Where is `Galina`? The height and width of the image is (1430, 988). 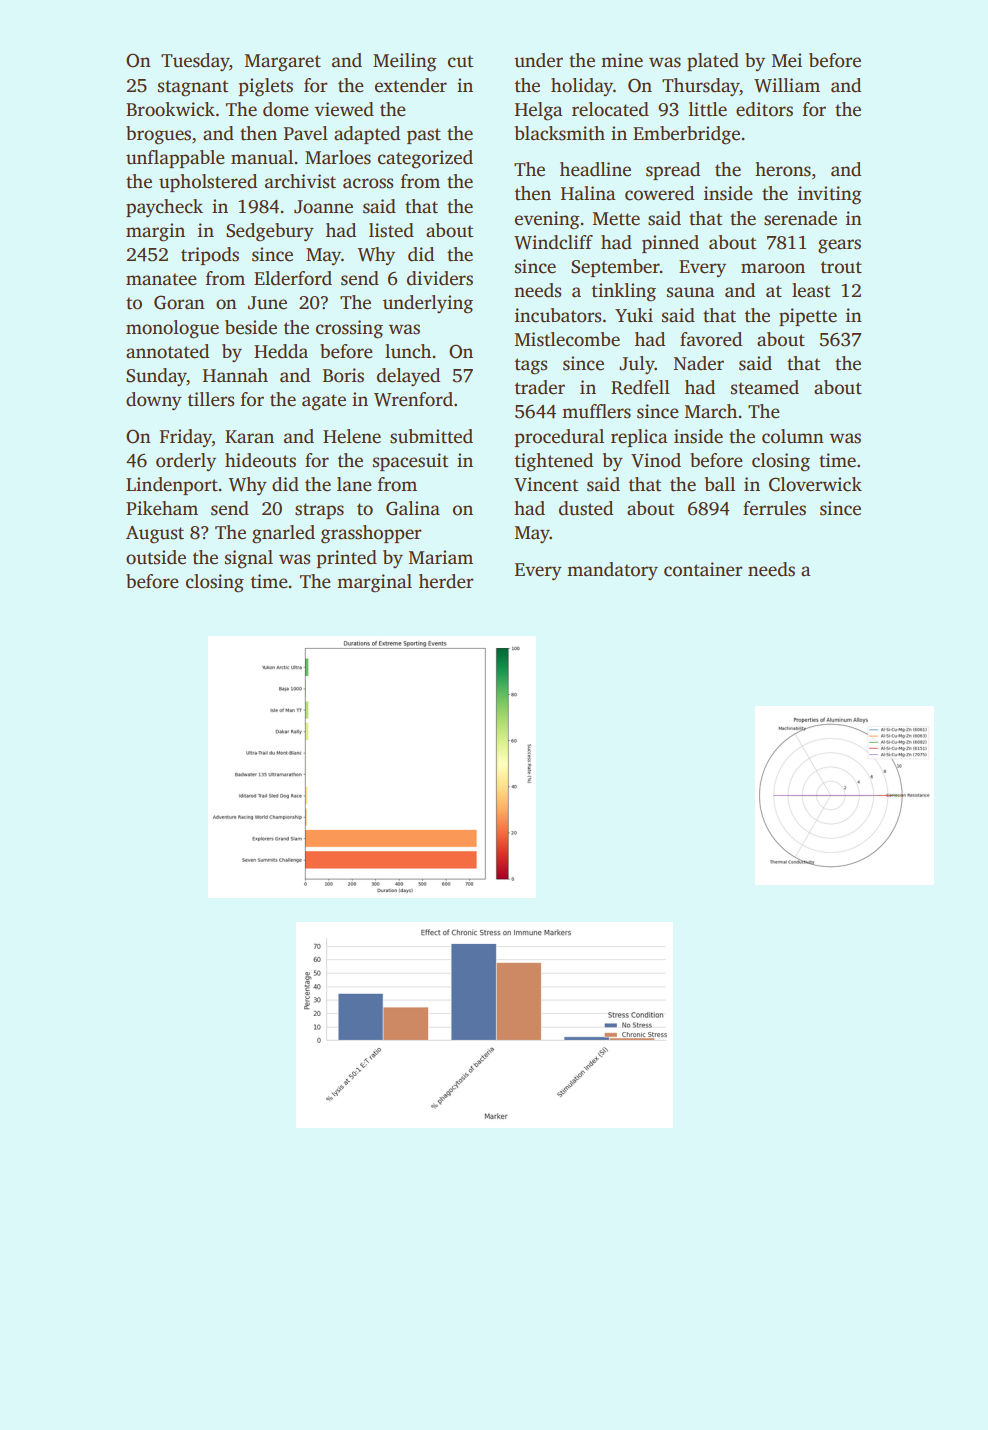 Galina is located at coordinates (413, 508).
